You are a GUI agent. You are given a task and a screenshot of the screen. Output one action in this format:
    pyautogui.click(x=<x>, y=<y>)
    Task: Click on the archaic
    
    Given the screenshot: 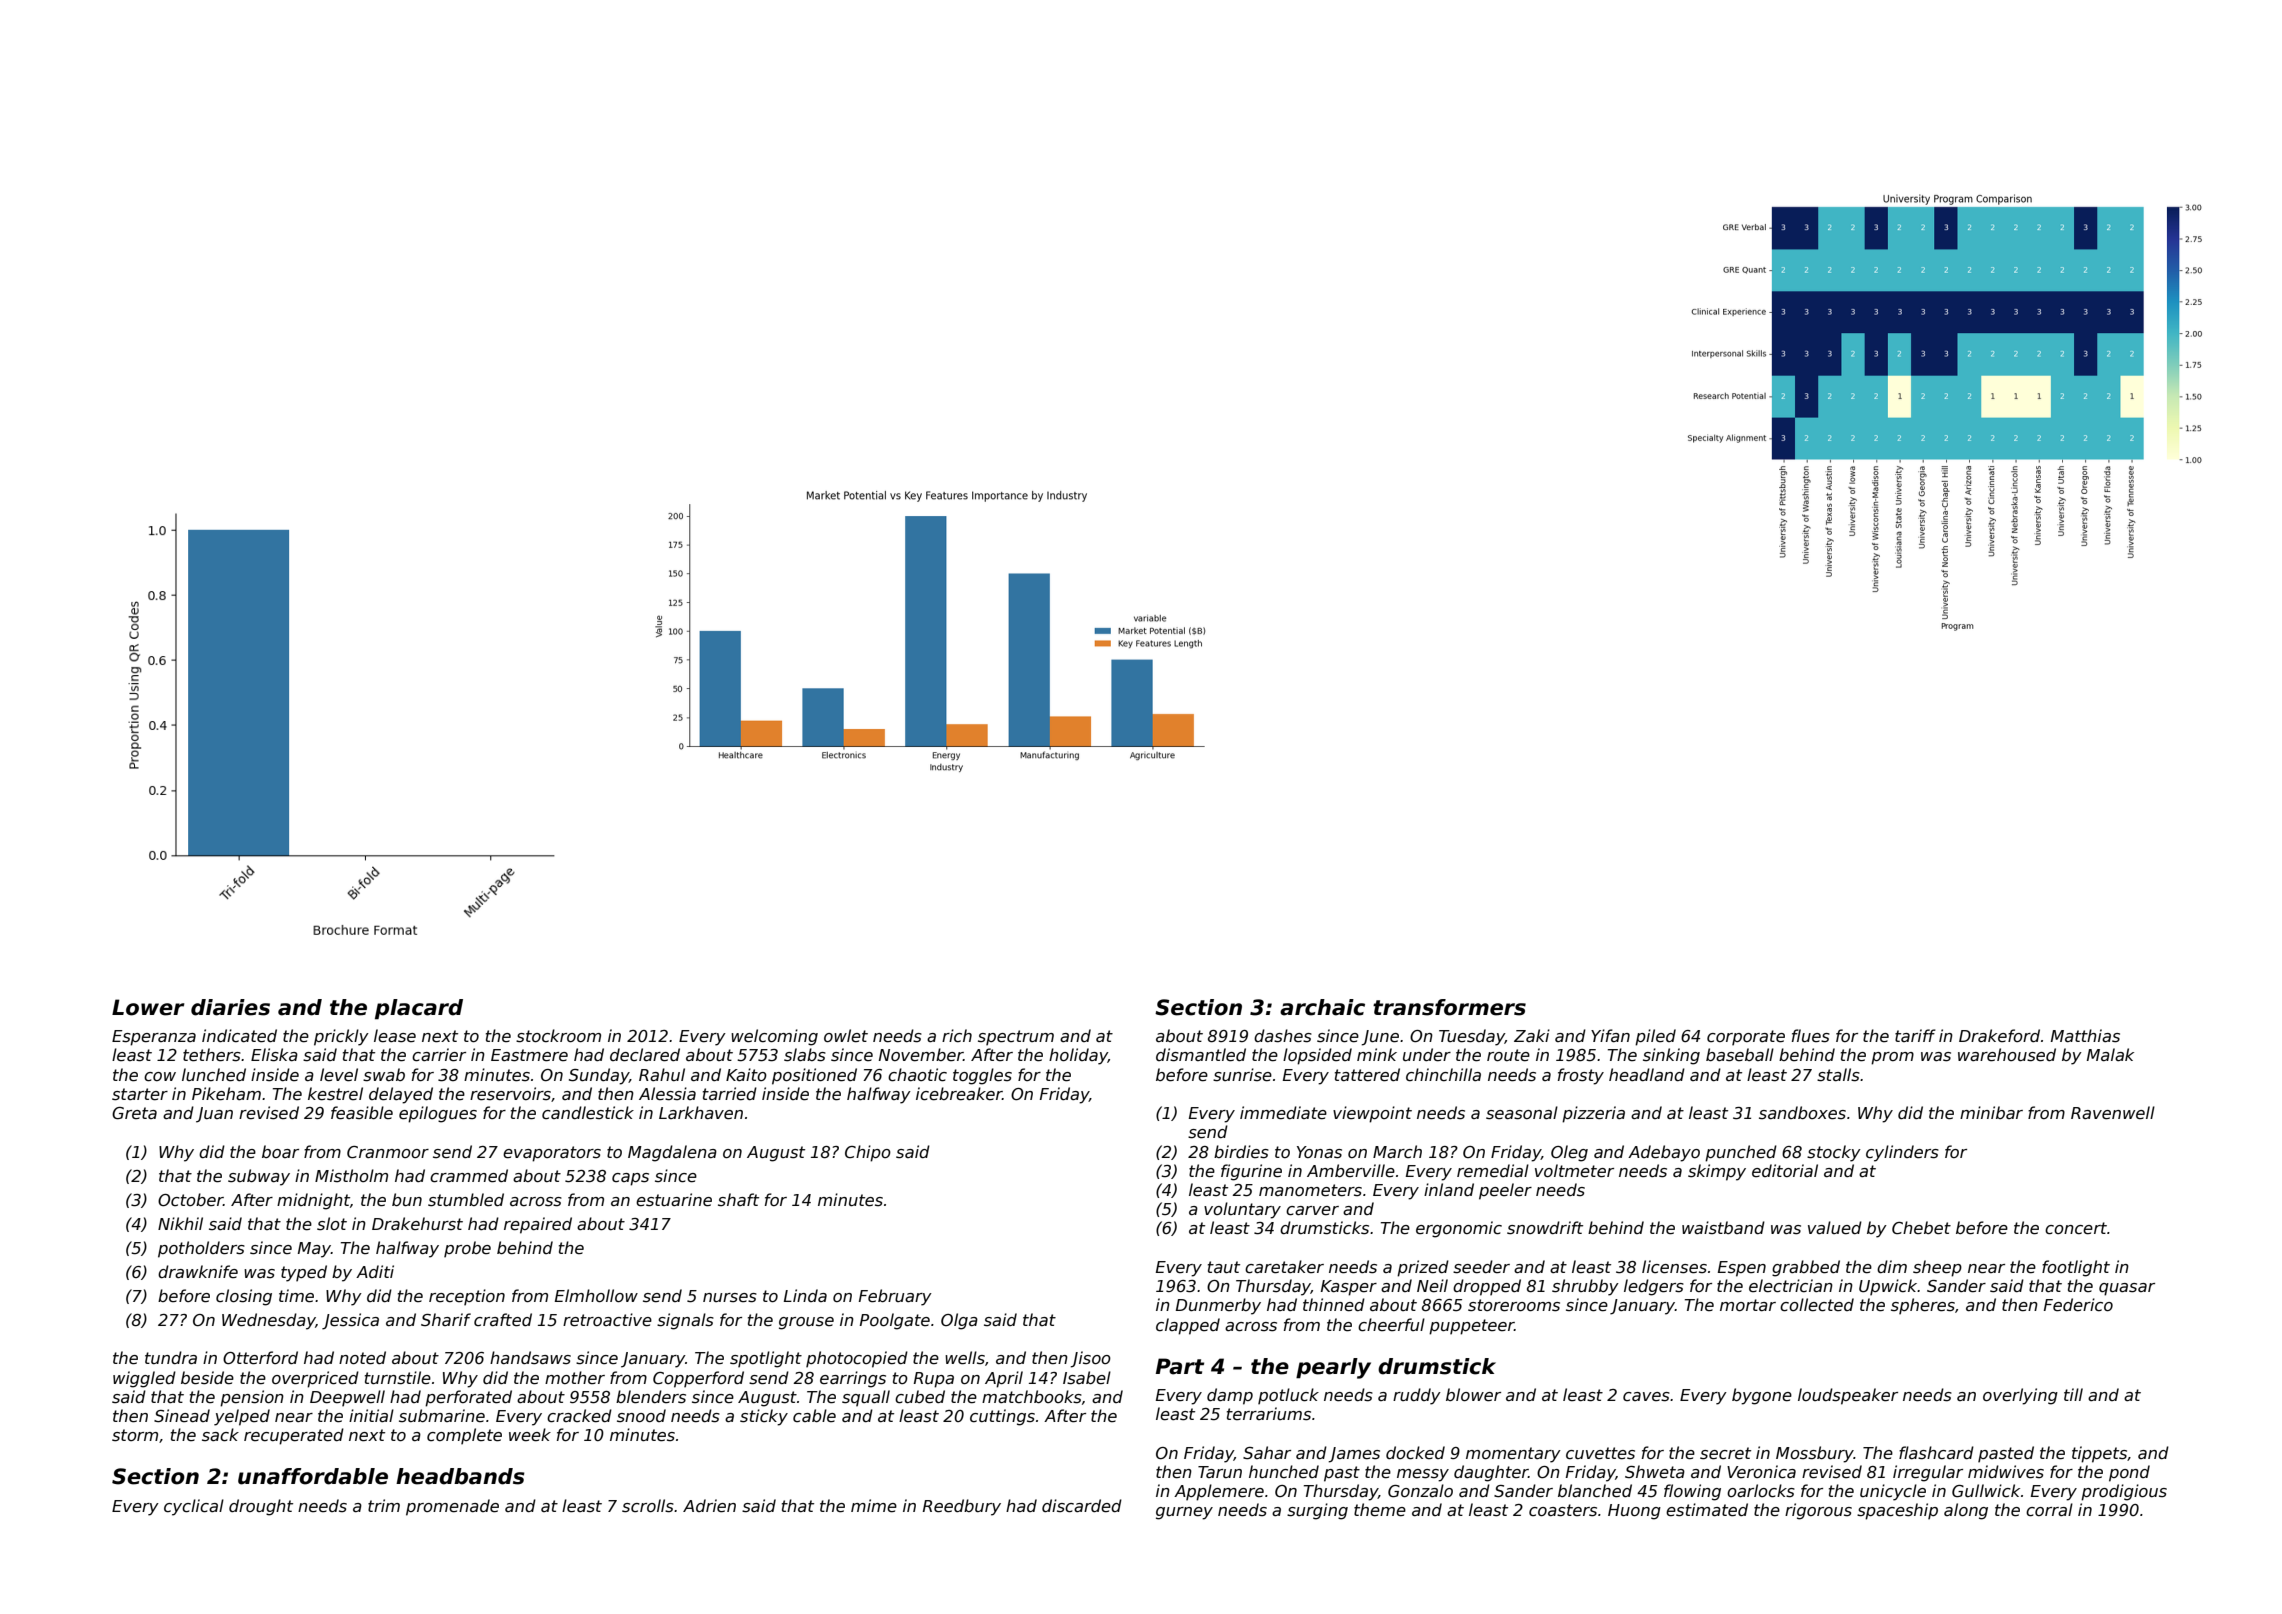 What is the action you would take?
    pyautogui.click(x=1322, y=1007)
